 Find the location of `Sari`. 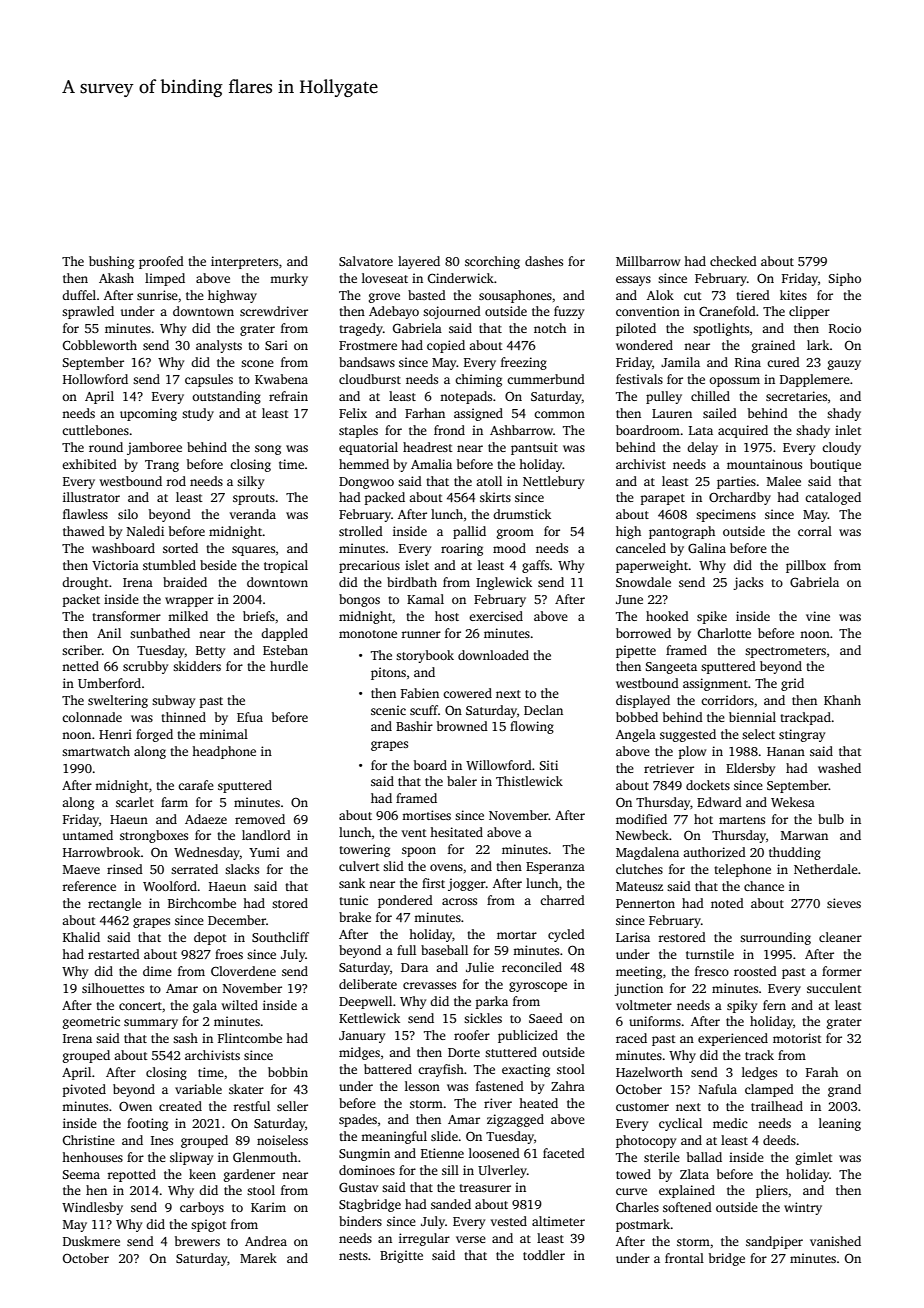

Sari is located at coordinates (276, 345).
